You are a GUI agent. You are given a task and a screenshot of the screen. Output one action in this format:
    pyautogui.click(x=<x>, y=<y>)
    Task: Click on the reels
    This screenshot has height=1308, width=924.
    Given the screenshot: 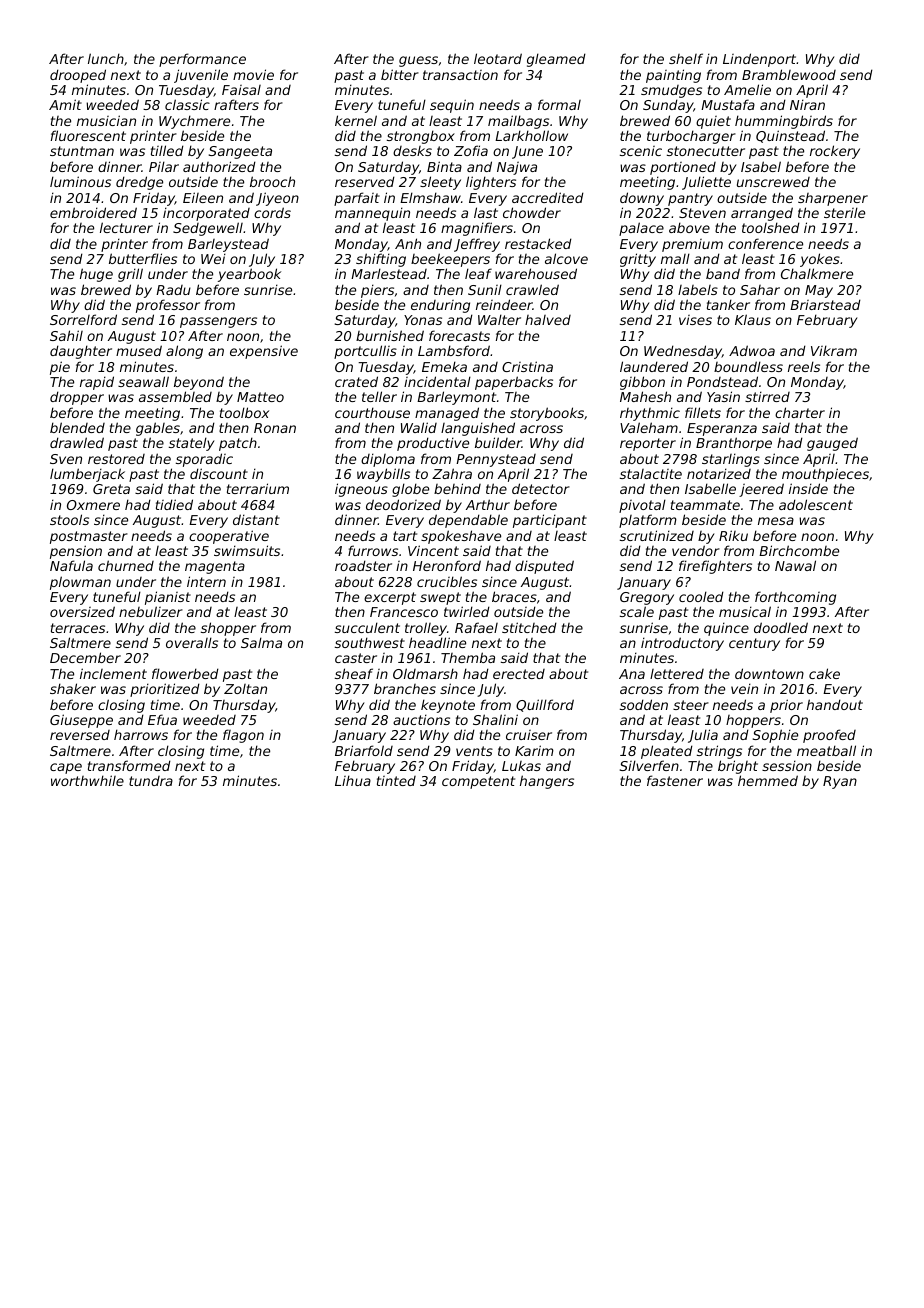 What is the action you would take?
    pyautogui.click(x=804, y=366)
